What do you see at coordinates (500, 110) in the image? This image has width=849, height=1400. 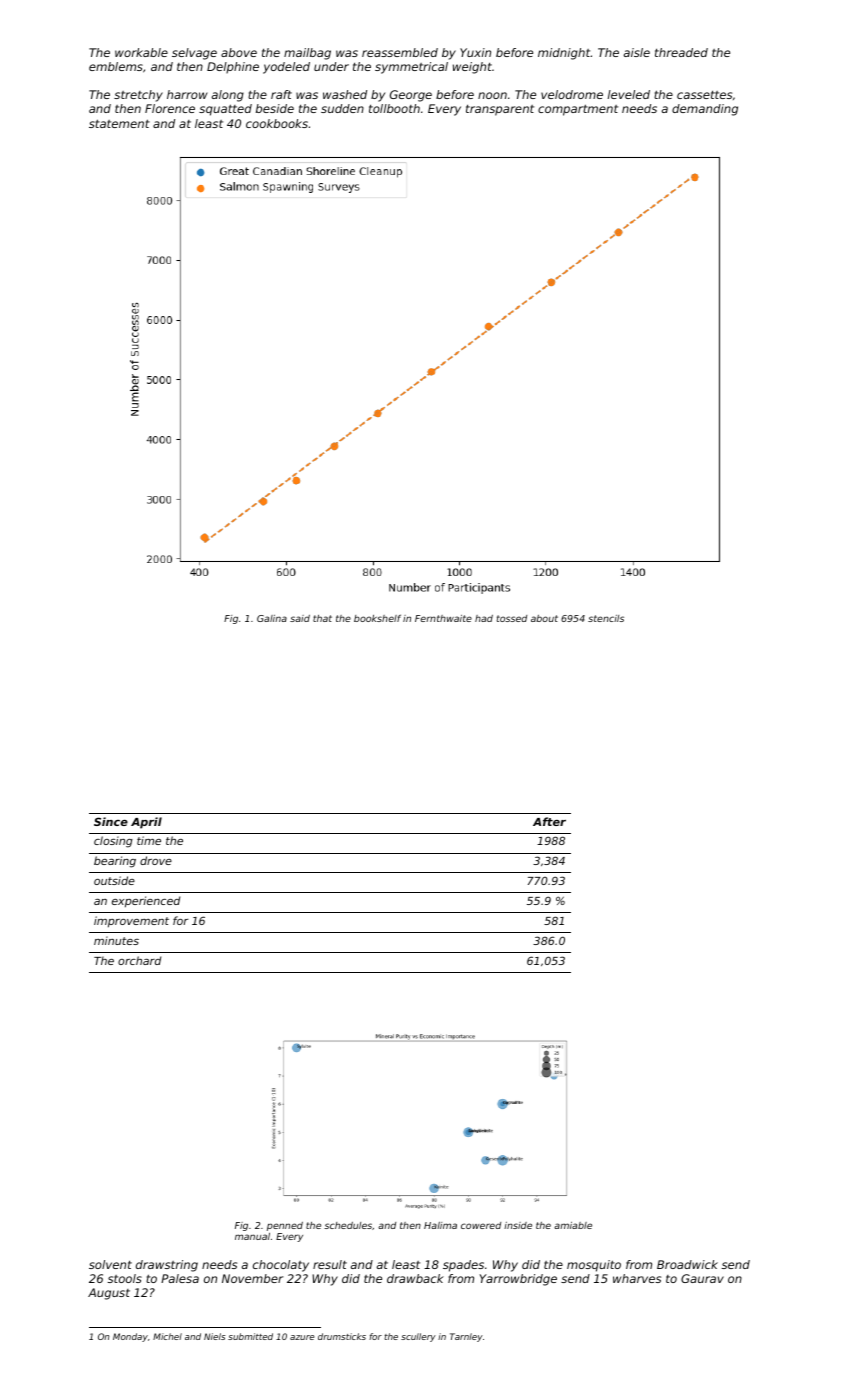 I see `transparent` at bounding box center [500, 110].
